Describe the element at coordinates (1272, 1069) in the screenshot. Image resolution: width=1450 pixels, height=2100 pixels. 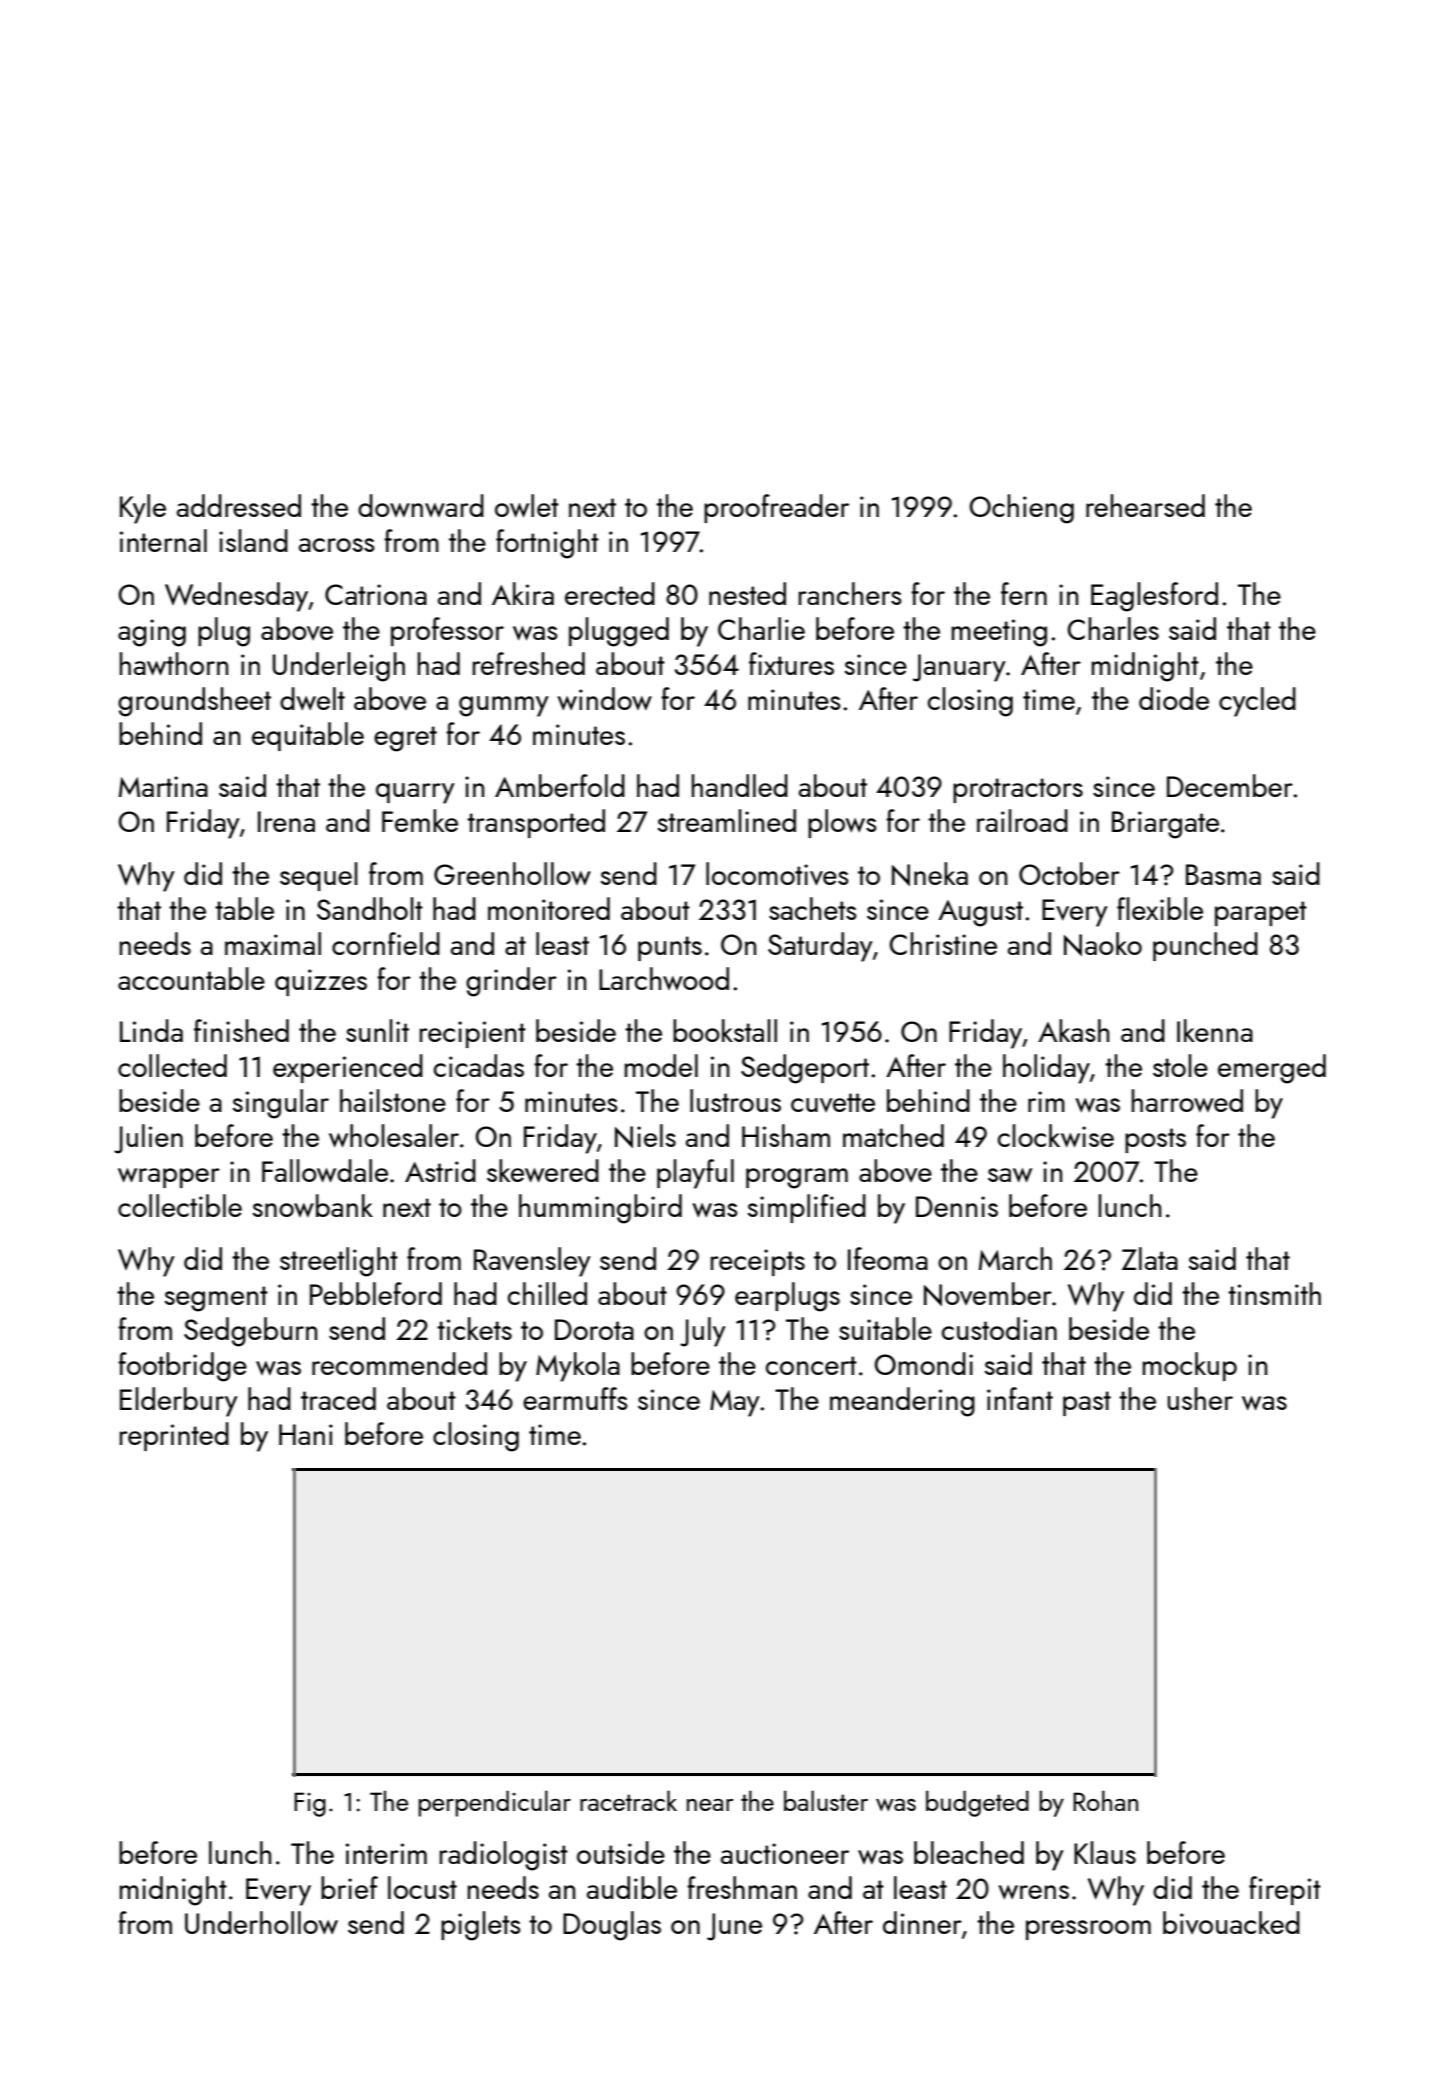
I see `emerged` at that location.
